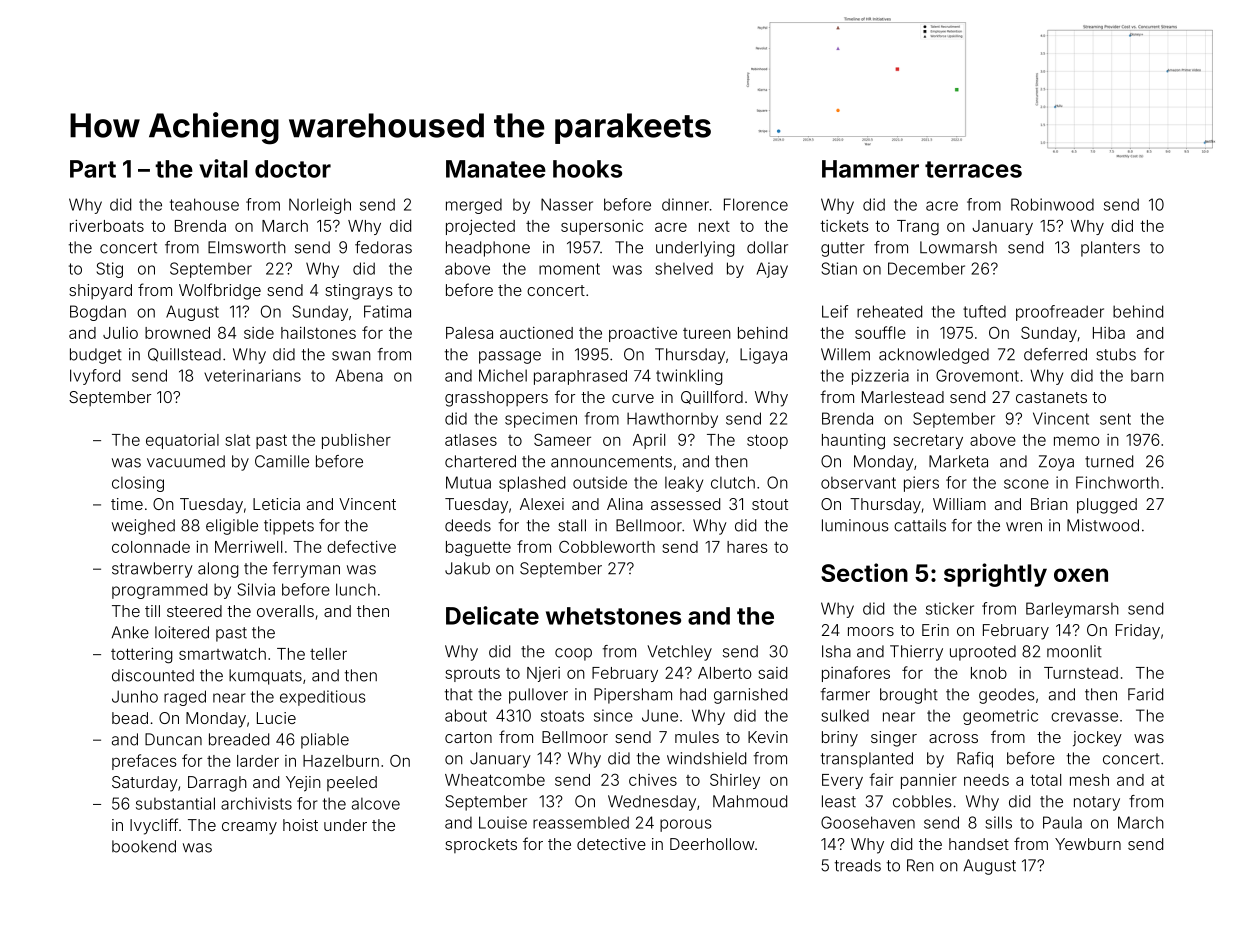  I want to click on vital, so click(223, 168).
